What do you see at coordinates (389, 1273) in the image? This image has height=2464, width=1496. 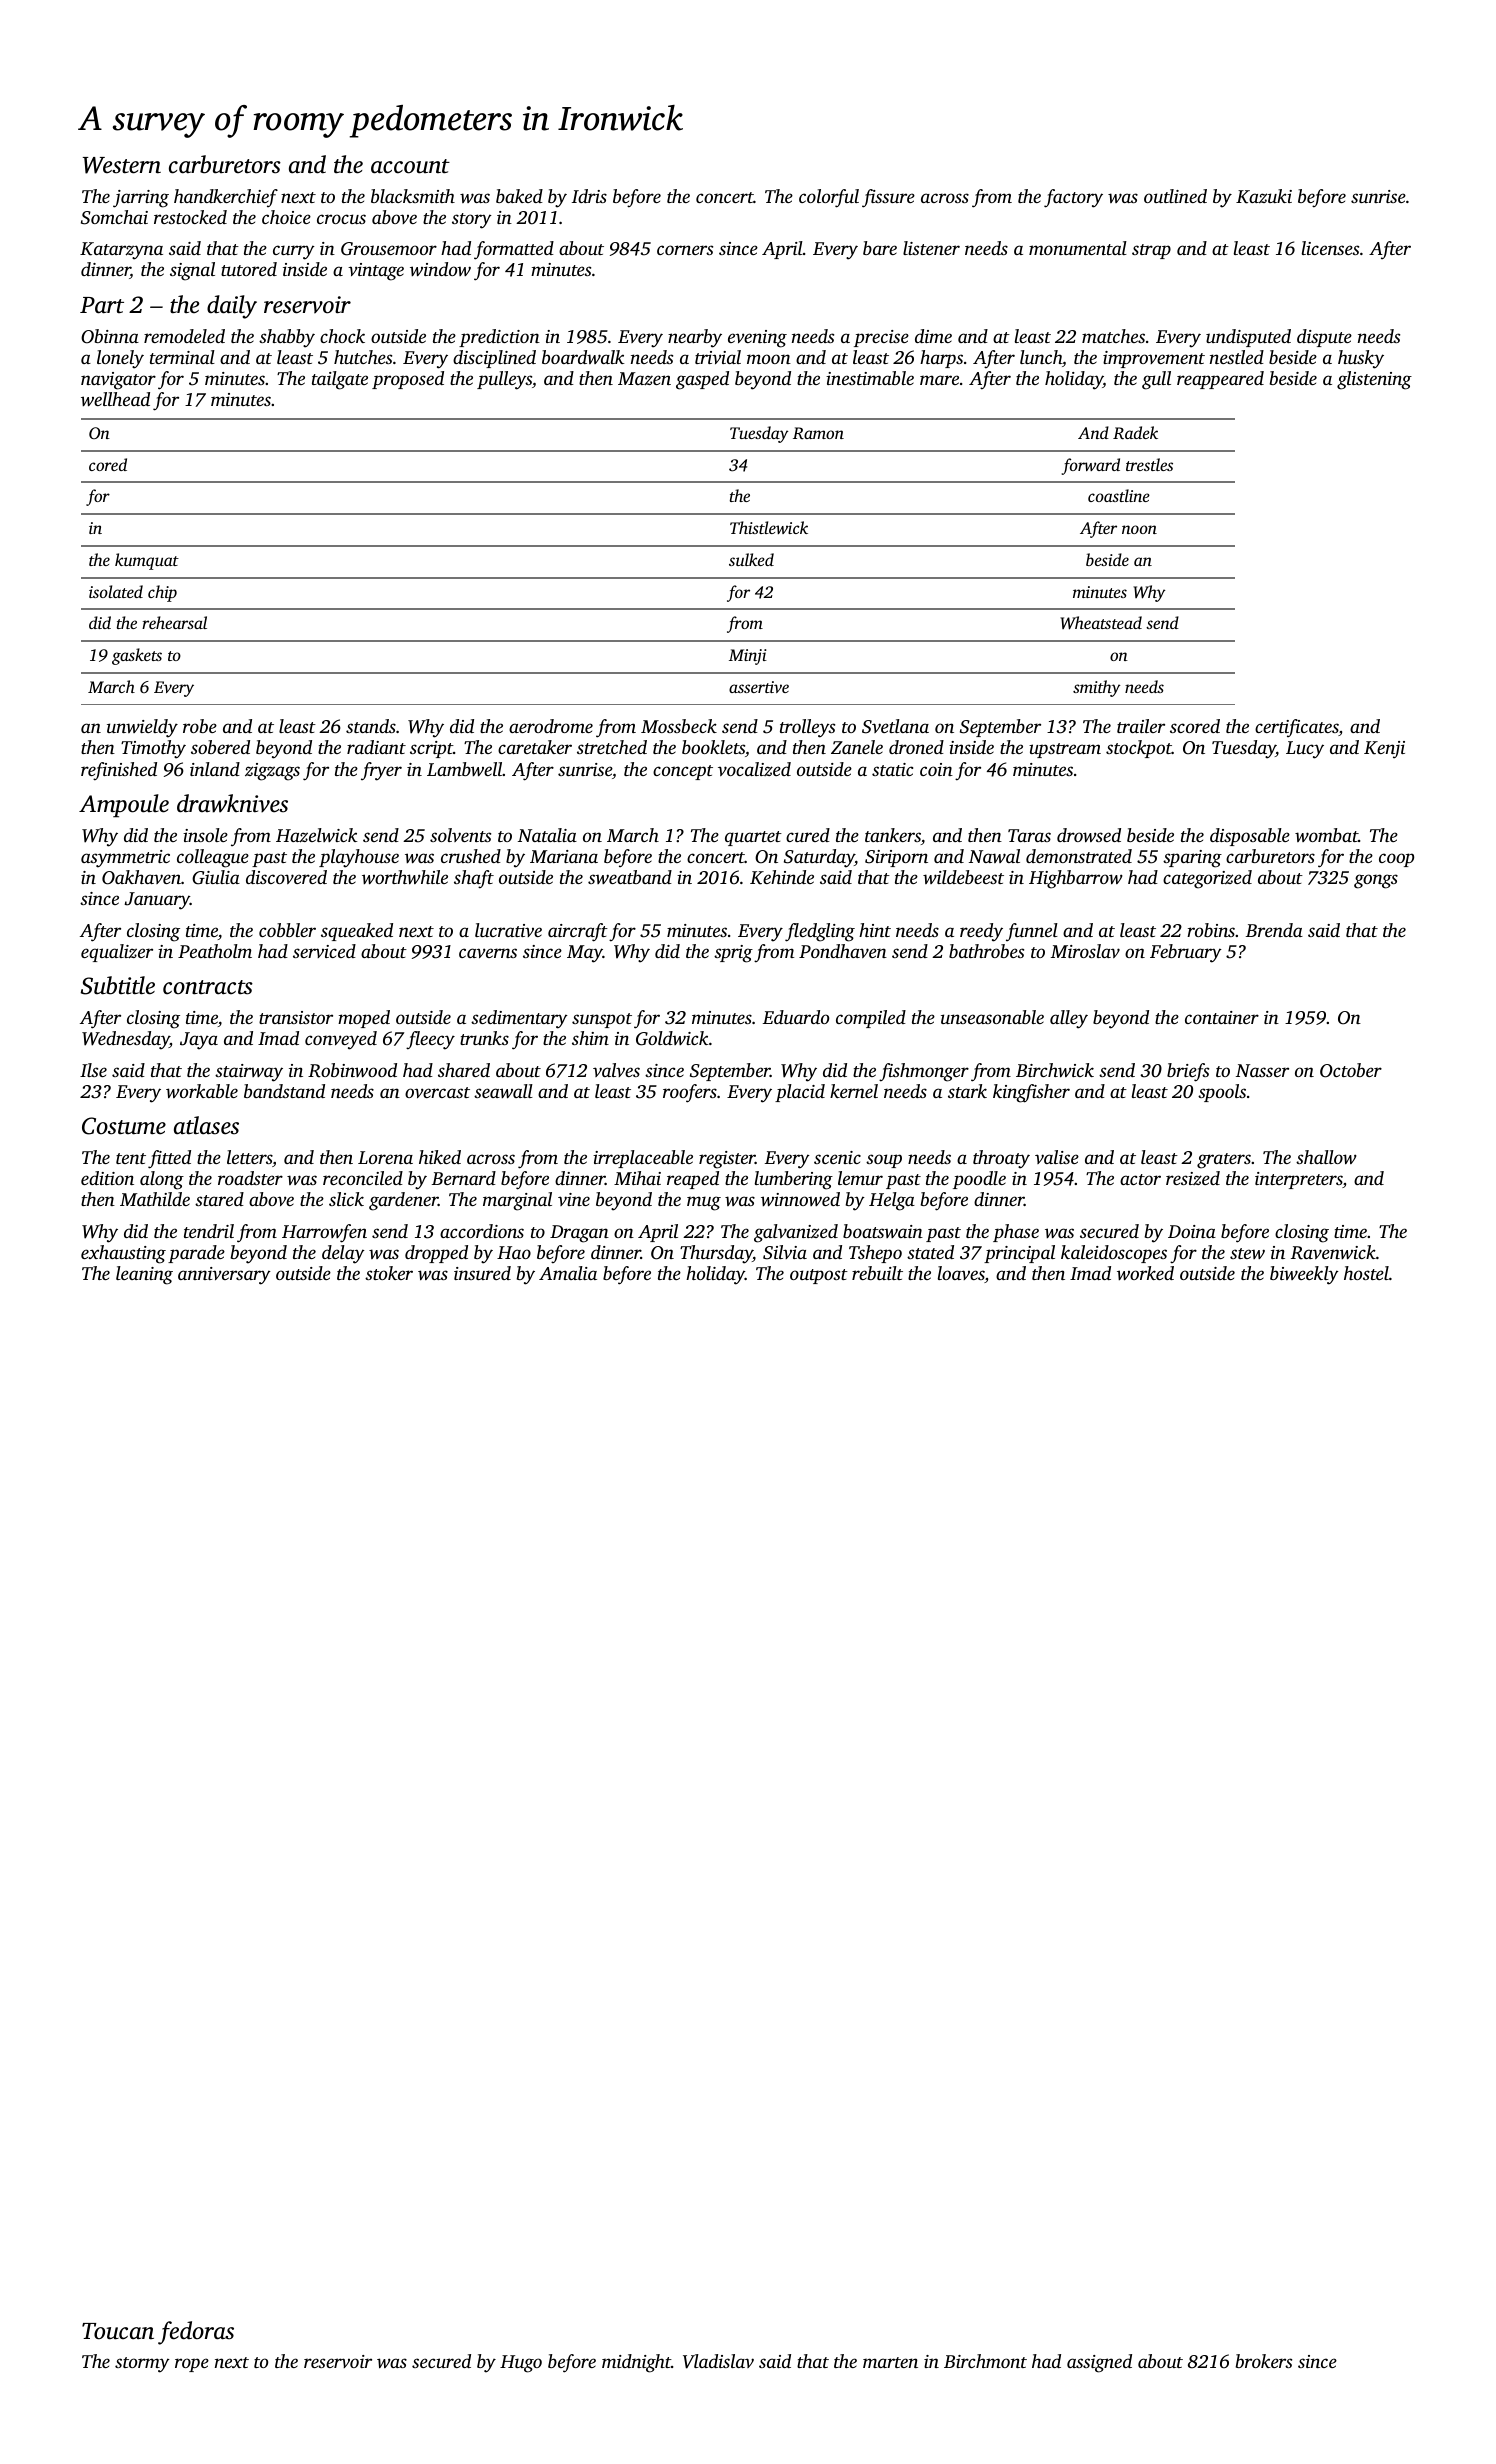 I see `stoker` at bounding box center [389, 1273].
